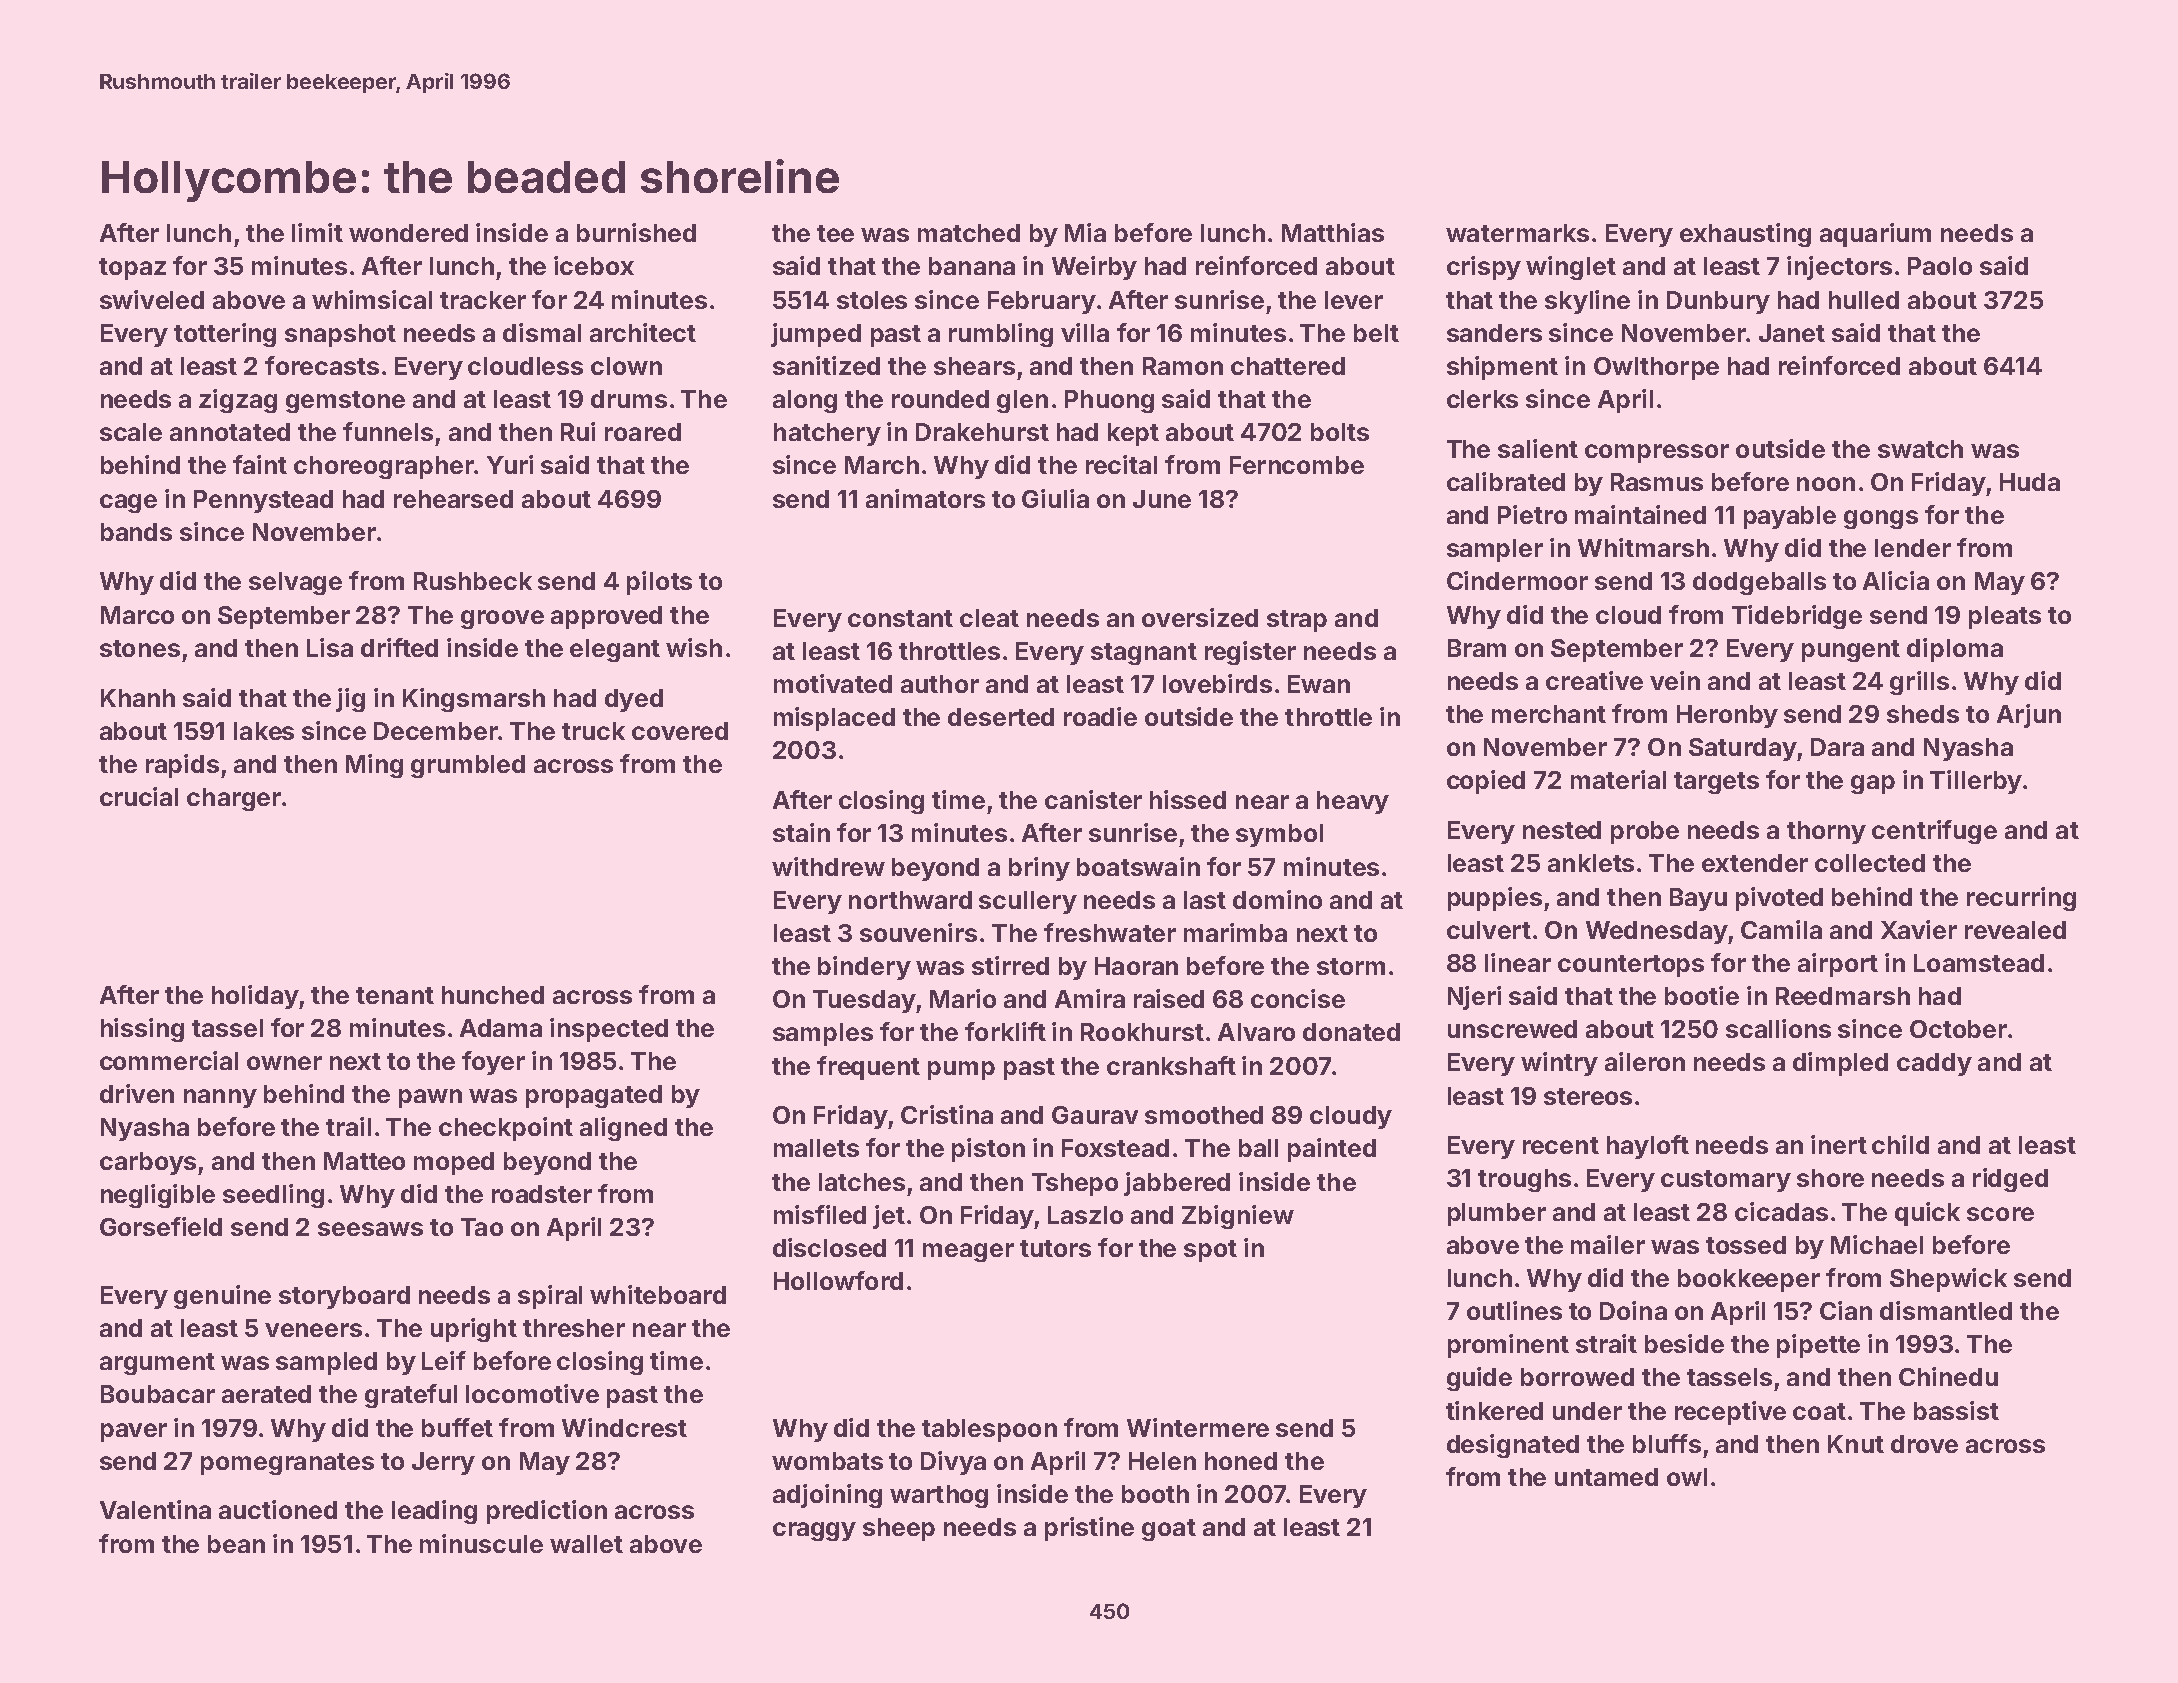 The height and width of the screenshot is (1683, 2178). I want to click on argument, so click(157, 1364).
